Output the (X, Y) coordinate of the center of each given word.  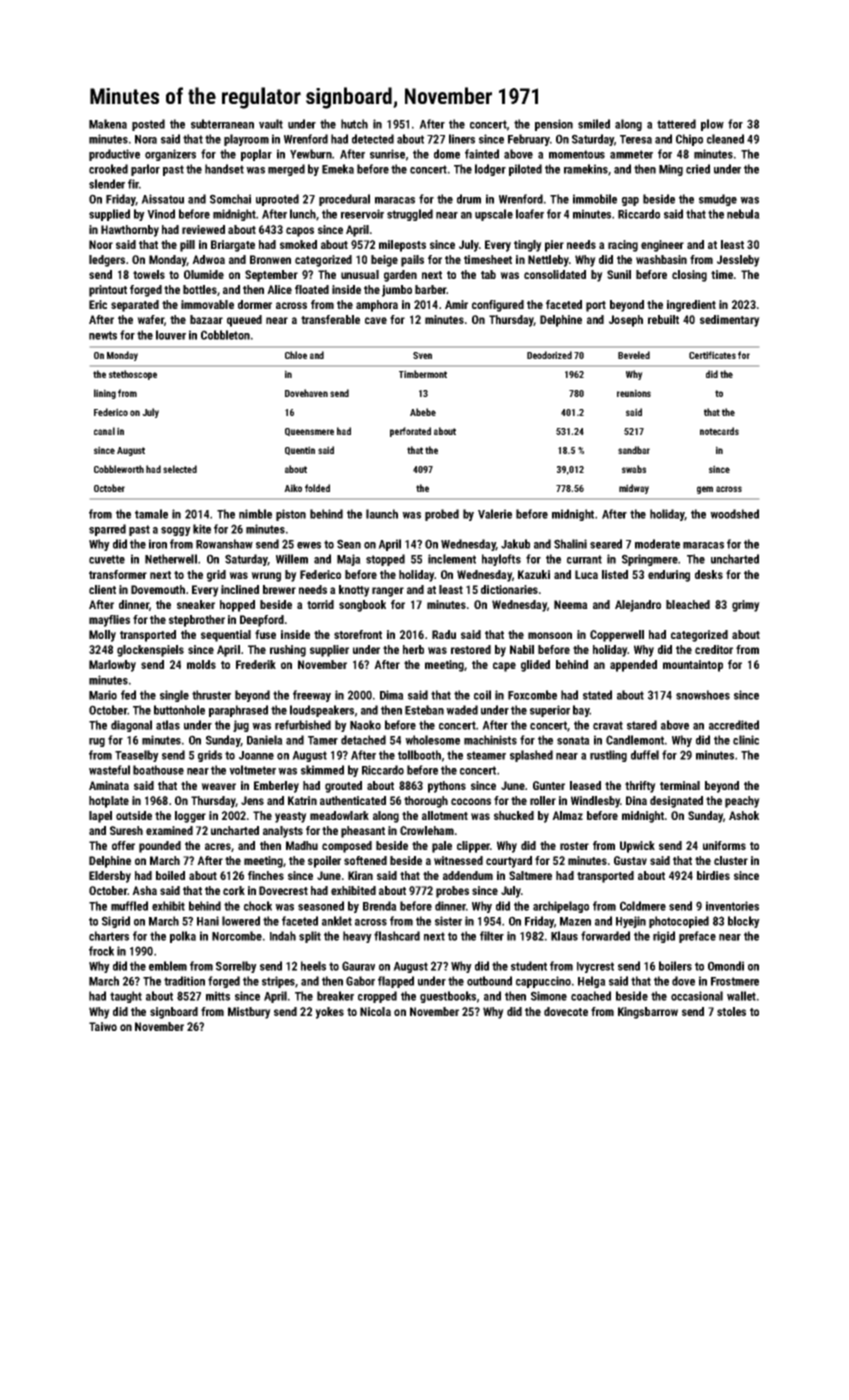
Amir (456, 304)
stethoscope (133, 375)
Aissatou (162, 199)
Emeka (338, 169)
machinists (490, 740)
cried (698, 169)
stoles (731, 1011)
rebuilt (663, 319)
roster (574, 846)
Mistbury (249, 1013)
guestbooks (448, 997)
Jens (252, 800)
